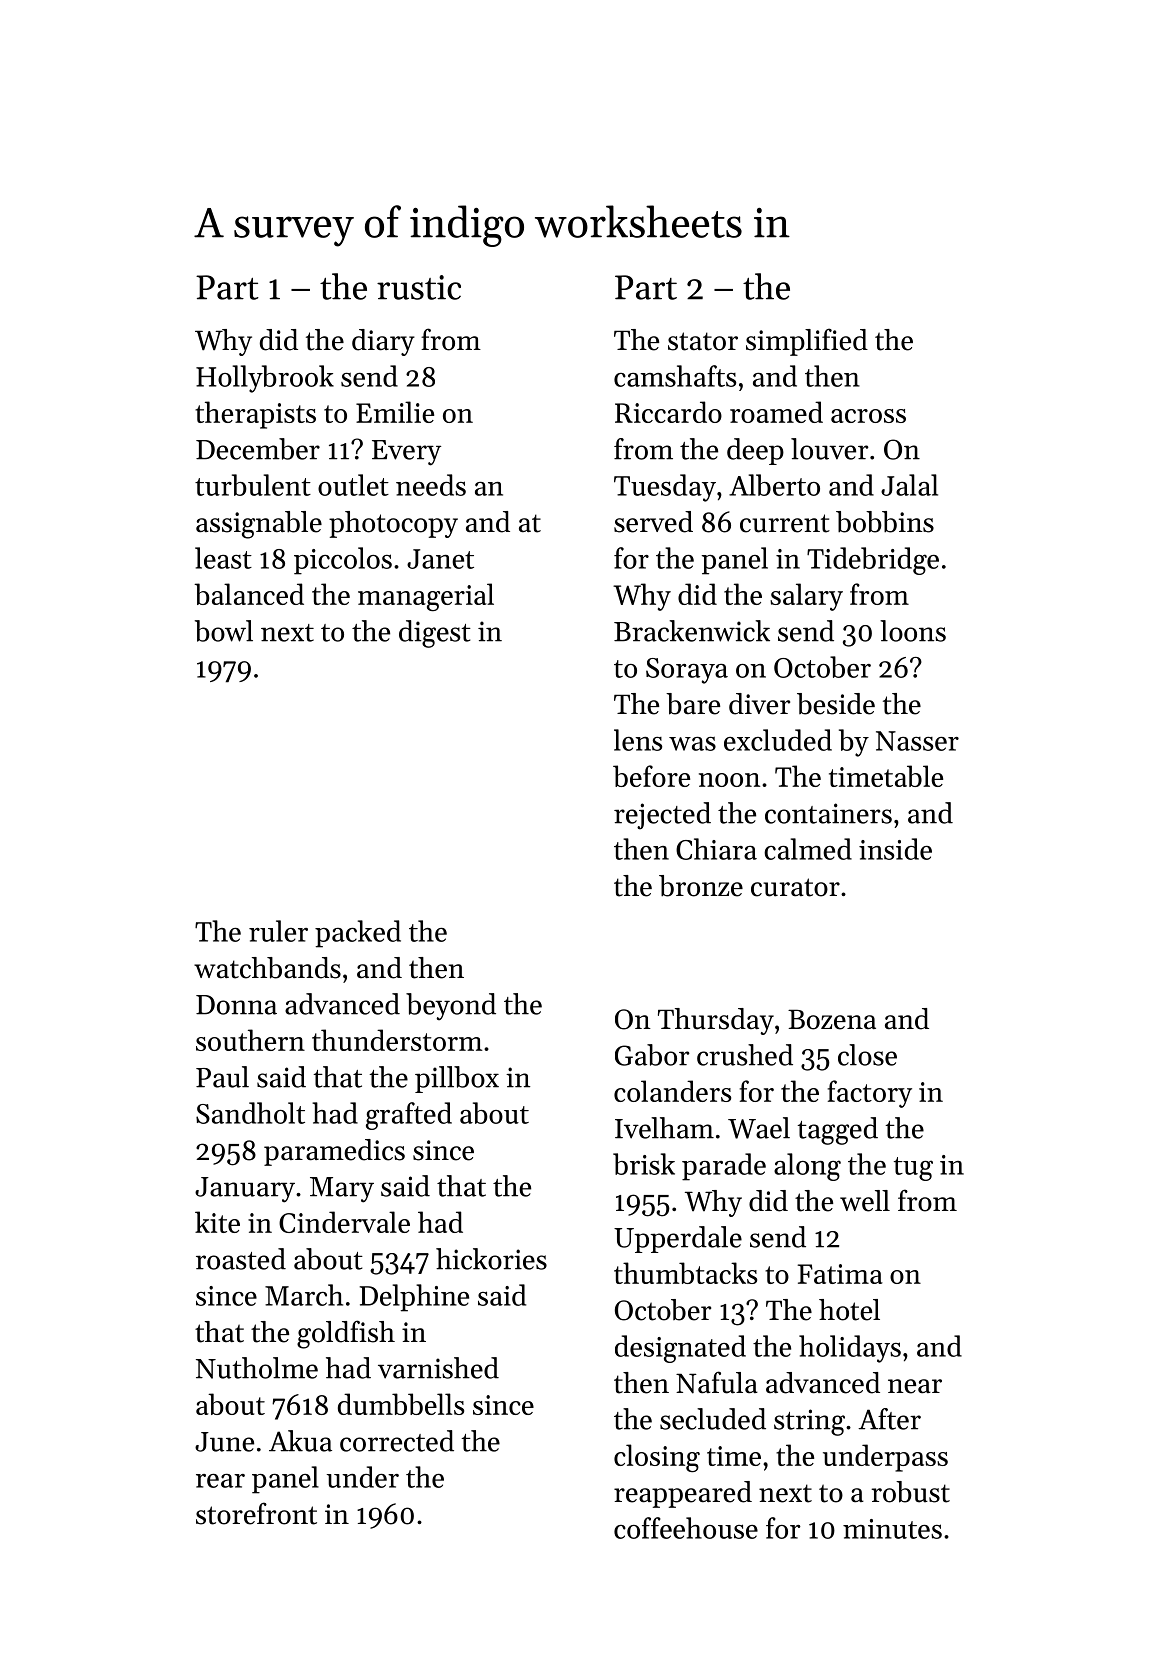 This screenshot has height=1654, width=1165. I want to click on Janet, so click(440, 559).
